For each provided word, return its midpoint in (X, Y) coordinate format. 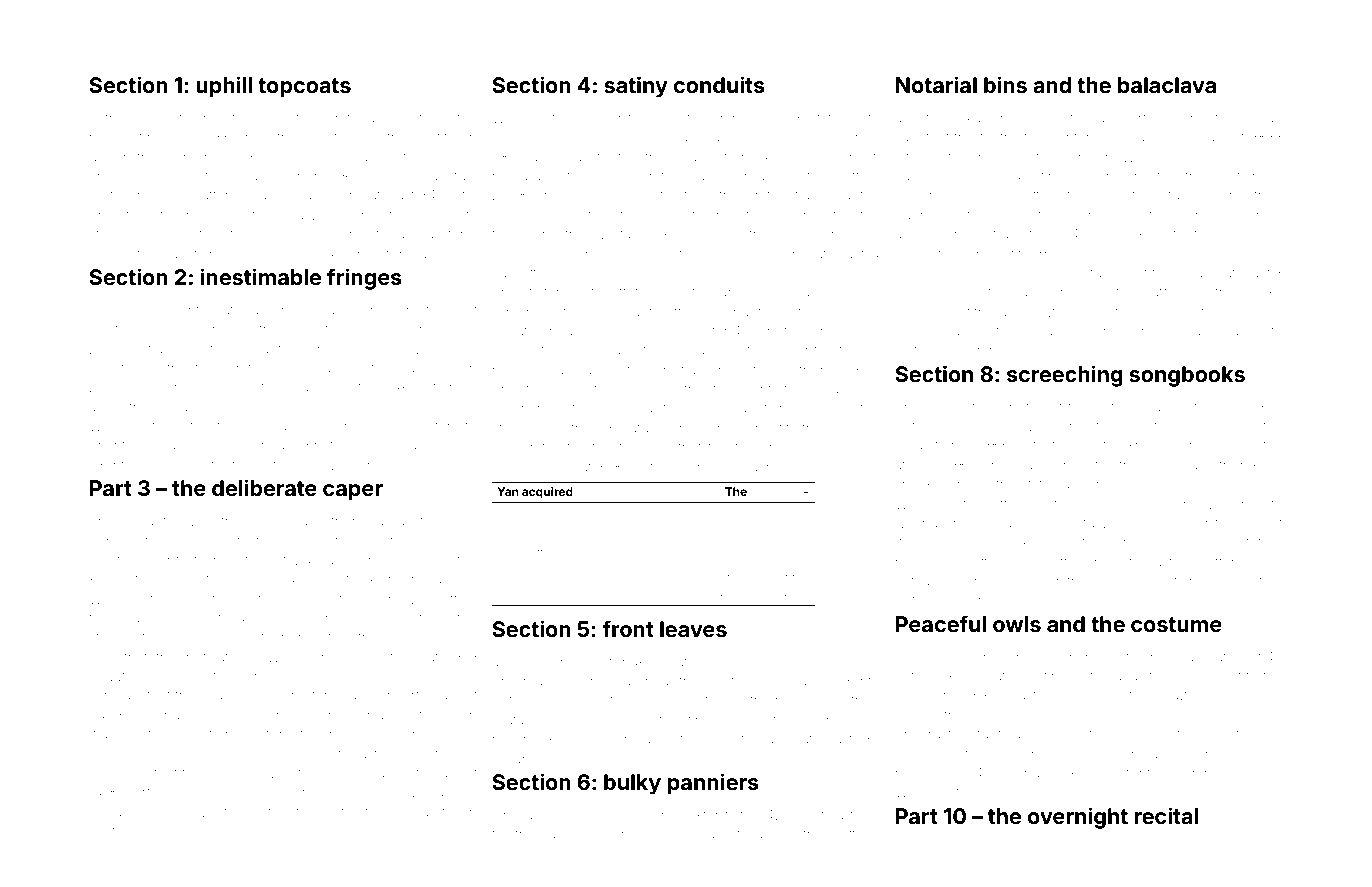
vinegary (216, 756)
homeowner (128, 137)
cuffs (1158, 291)
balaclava (1167, 85)
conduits (719, 84)
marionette (1041, 562)
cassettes (522, 273)
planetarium (214, 600)
